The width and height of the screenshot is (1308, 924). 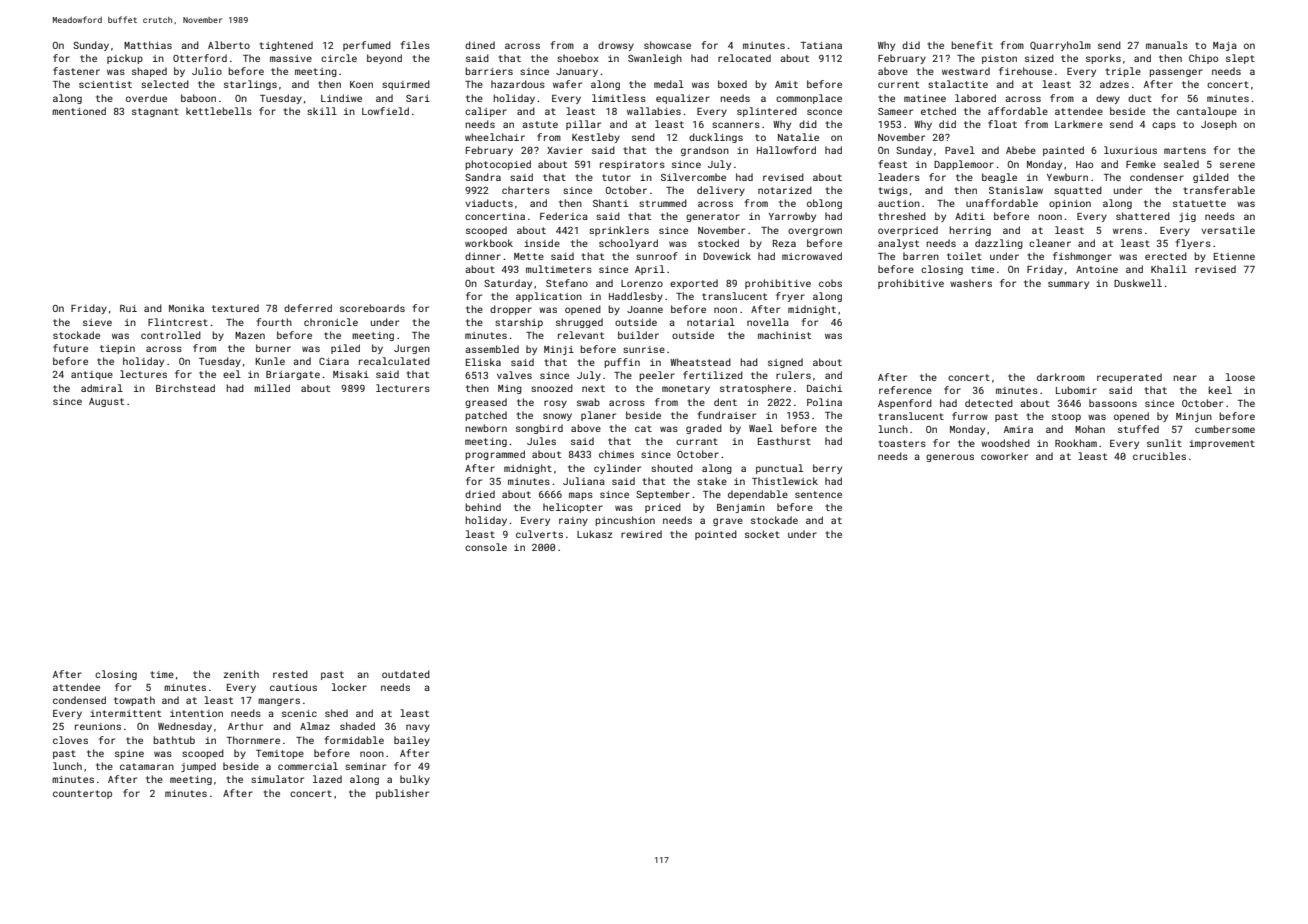 I want to click on Sandra, so click(x=483, y=177).
